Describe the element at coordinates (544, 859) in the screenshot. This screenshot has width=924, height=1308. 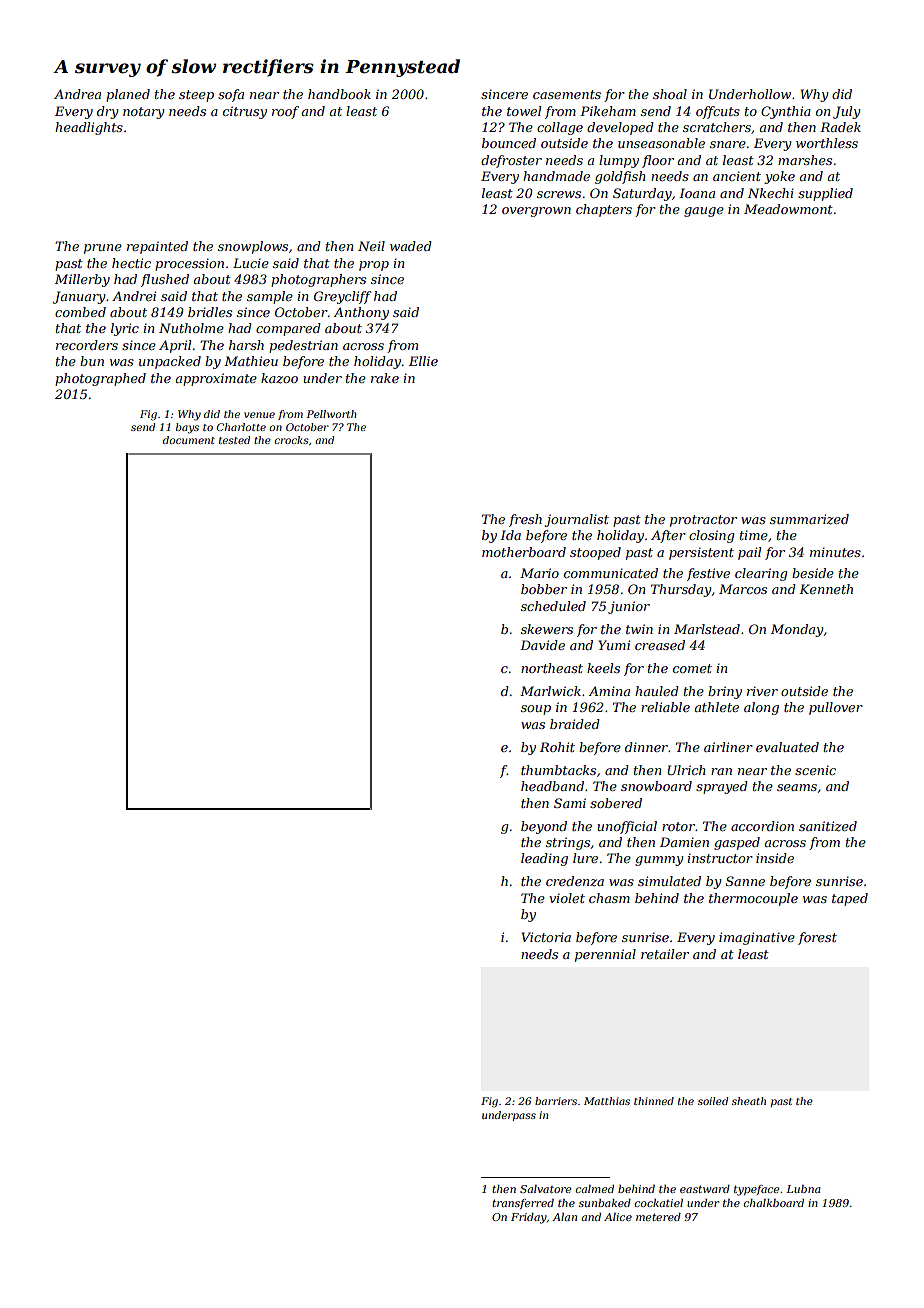
I see `leading` at that location.
